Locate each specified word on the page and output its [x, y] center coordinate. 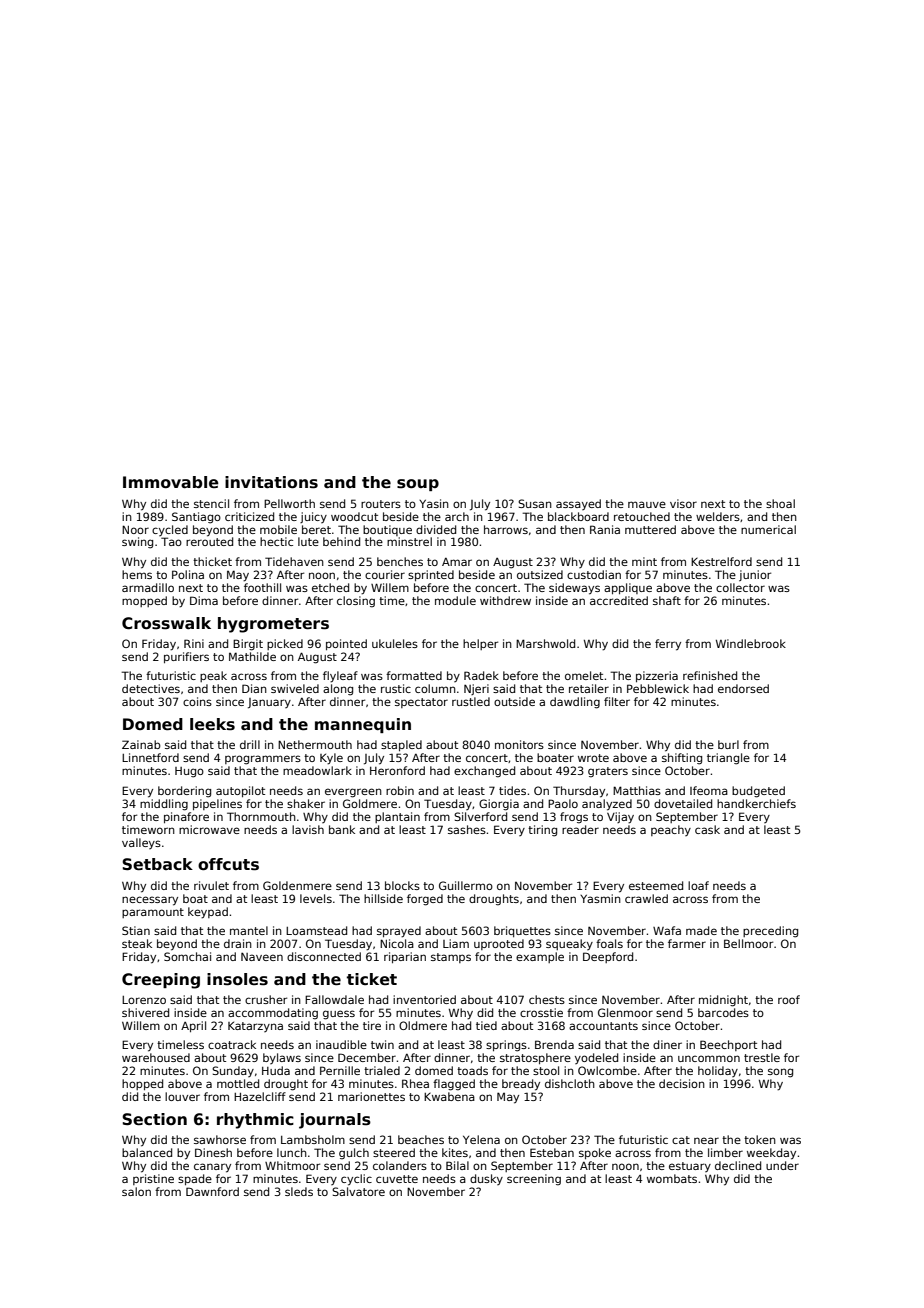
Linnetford [150, 757]
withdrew [505, 600]
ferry [668, 645]
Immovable [171, 482]
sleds [299, 1191]
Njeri [476, 689]
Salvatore [358, 1191]
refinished [710, 675]
